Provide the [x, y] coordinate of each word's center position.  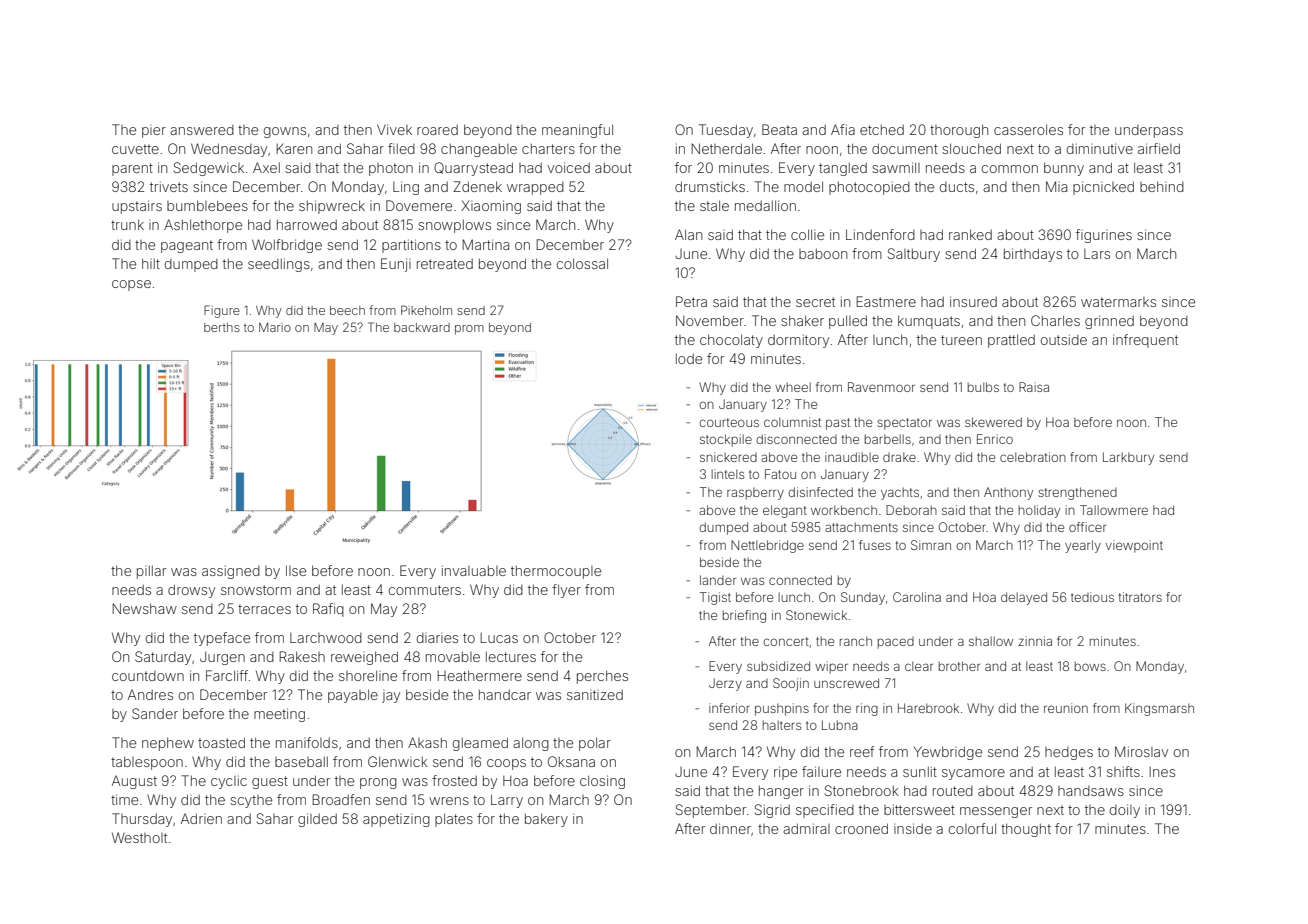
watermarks [1118, 302]
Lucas [499, 638]
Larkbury [1128, 458]
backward [422, 327]
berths [222, 327]
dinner [730, 828]
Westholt [139, 837]
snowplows [454, 226]
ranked [970, 234]
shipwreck [332, 207]
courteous [729, 422]
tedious [1092, 597]
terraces [264, 609]
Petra [691, 301]
